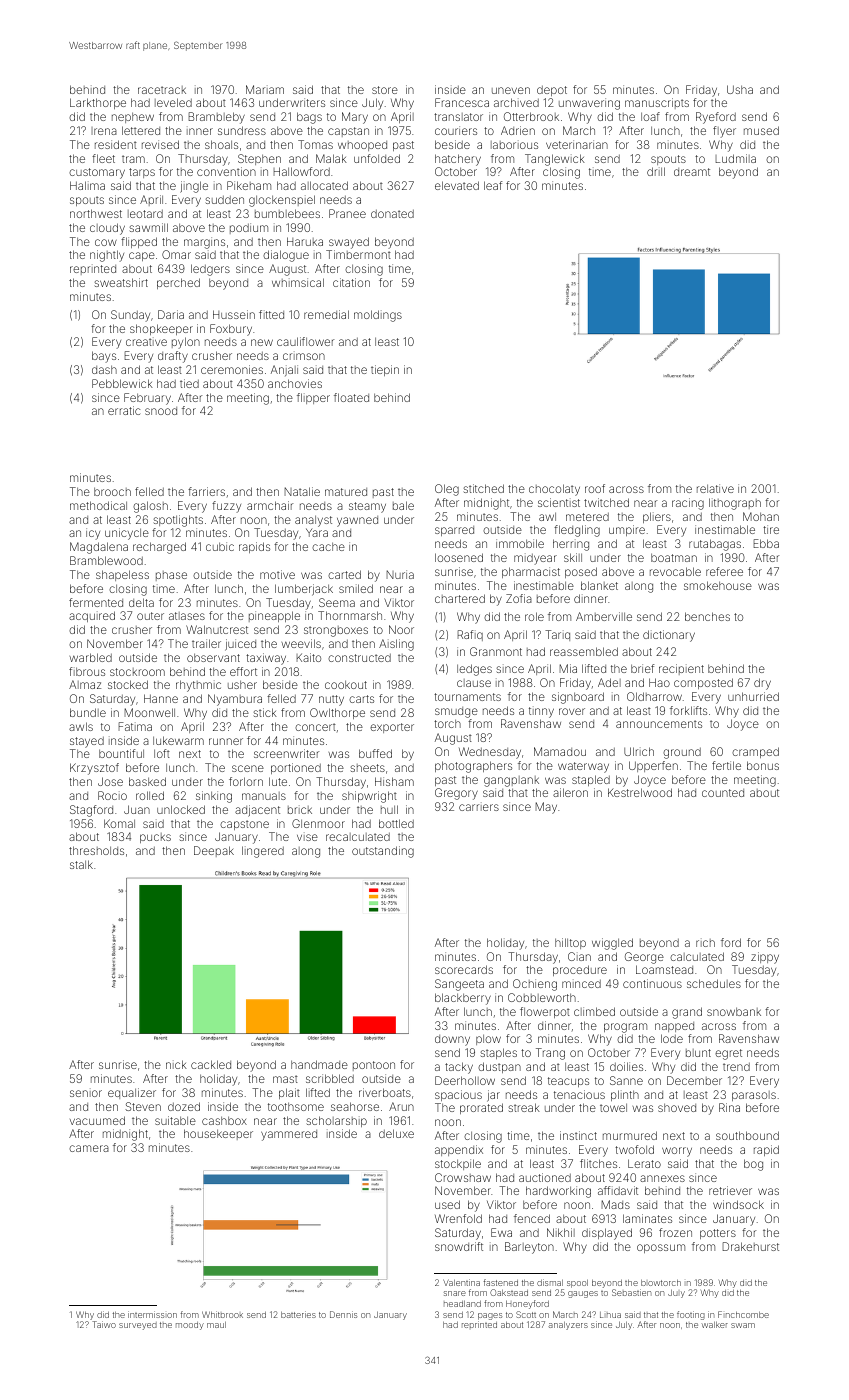  Describe the element at coordinates (104, 131) in the screenshot. I see `Irena` at that location.
